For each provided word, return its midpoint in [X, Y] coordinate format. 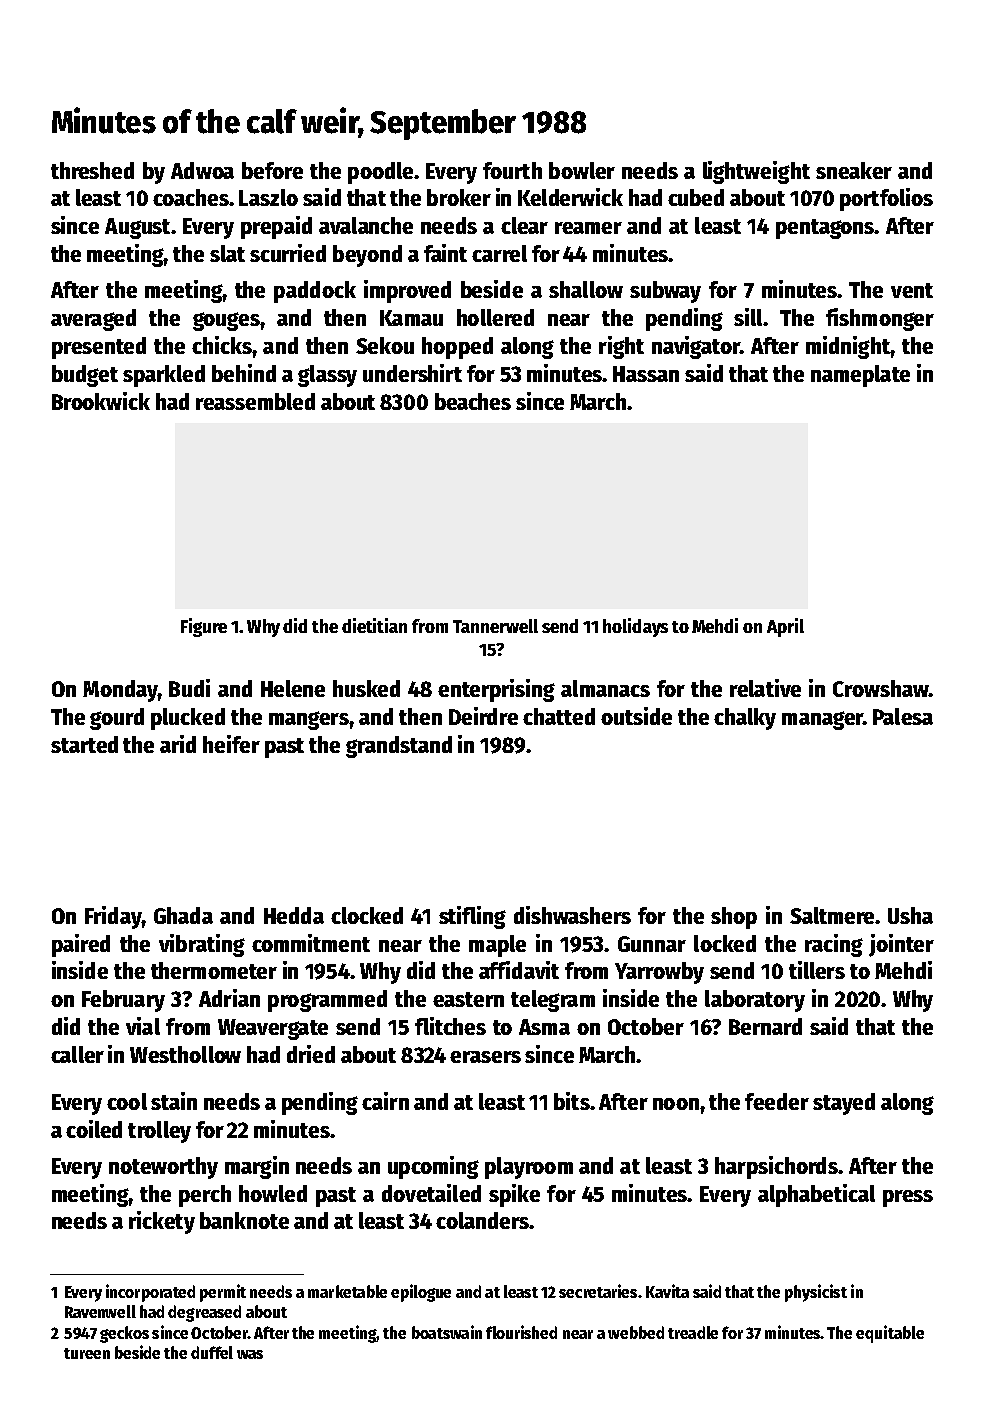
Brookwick [101, 401]
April [785, 627]
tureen [87, 1353]
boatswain [447, 1332]
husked [366, 688]
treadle [693, 1332]
